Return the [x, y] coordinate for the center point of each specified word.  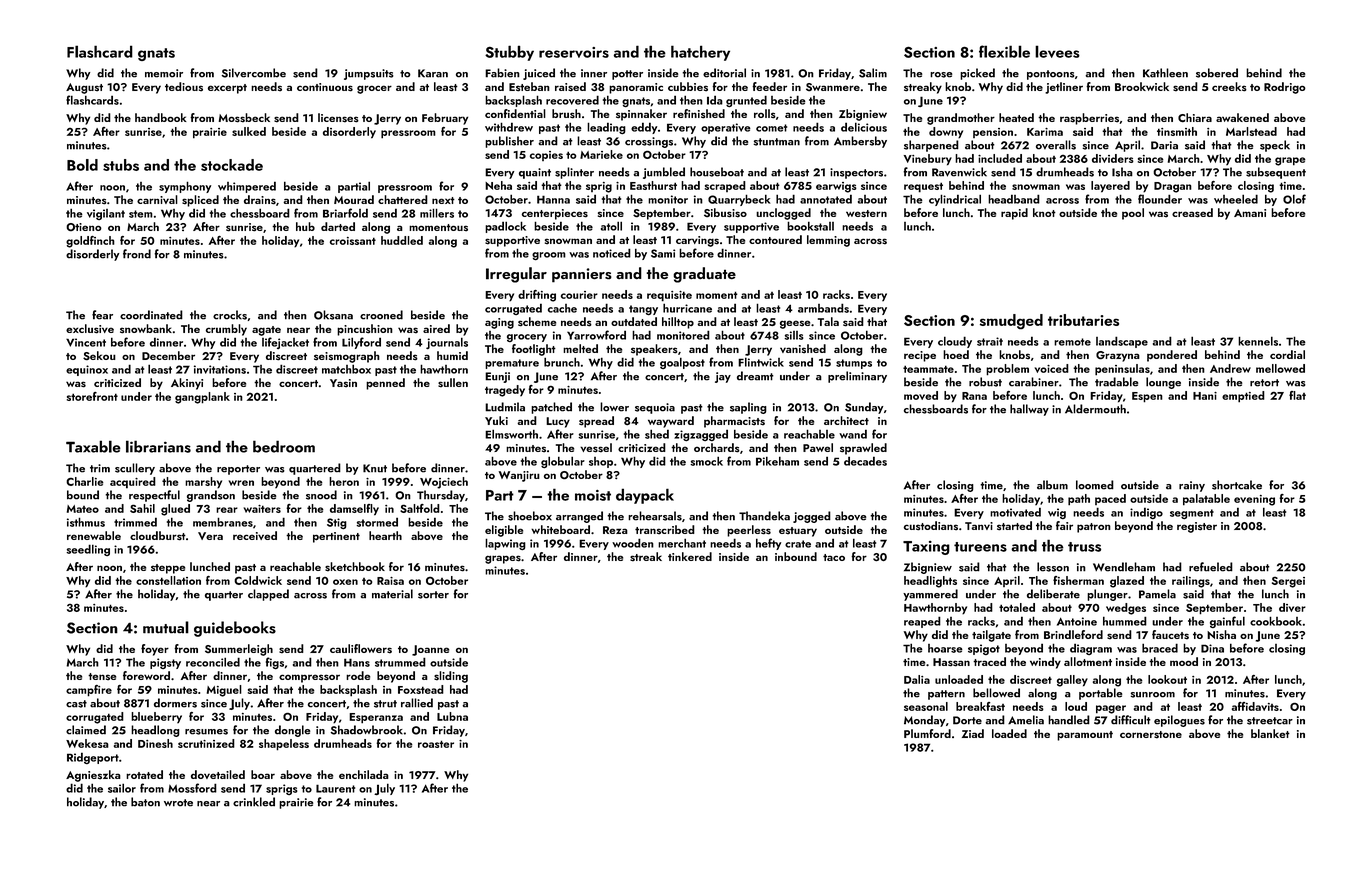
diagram [1091, 649]
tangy [643, 310]
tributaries [1083, 320]
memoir [164, 73]
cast [76, 704]
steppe [168, 569]
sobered [1217, 73]
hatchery [700, 53]
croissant [353, 241]
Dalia [917, 679]
